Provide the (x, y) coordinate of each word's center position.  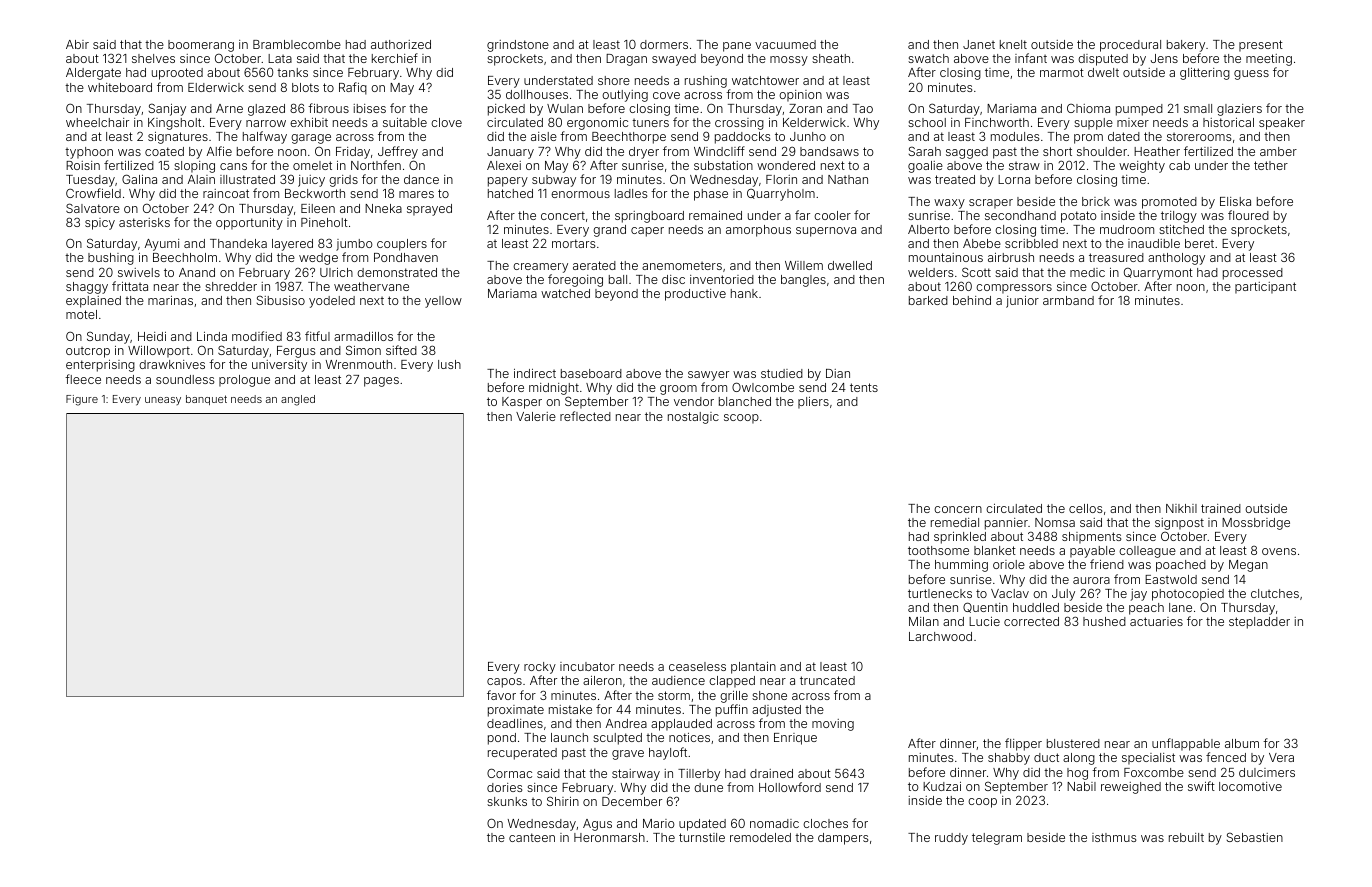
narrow (266, 123)
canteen (532, 837)
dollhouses (537, 94)
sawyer (708, 376)
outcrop (88, 352)
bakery (1186, 46)
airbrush (1011, 257)
